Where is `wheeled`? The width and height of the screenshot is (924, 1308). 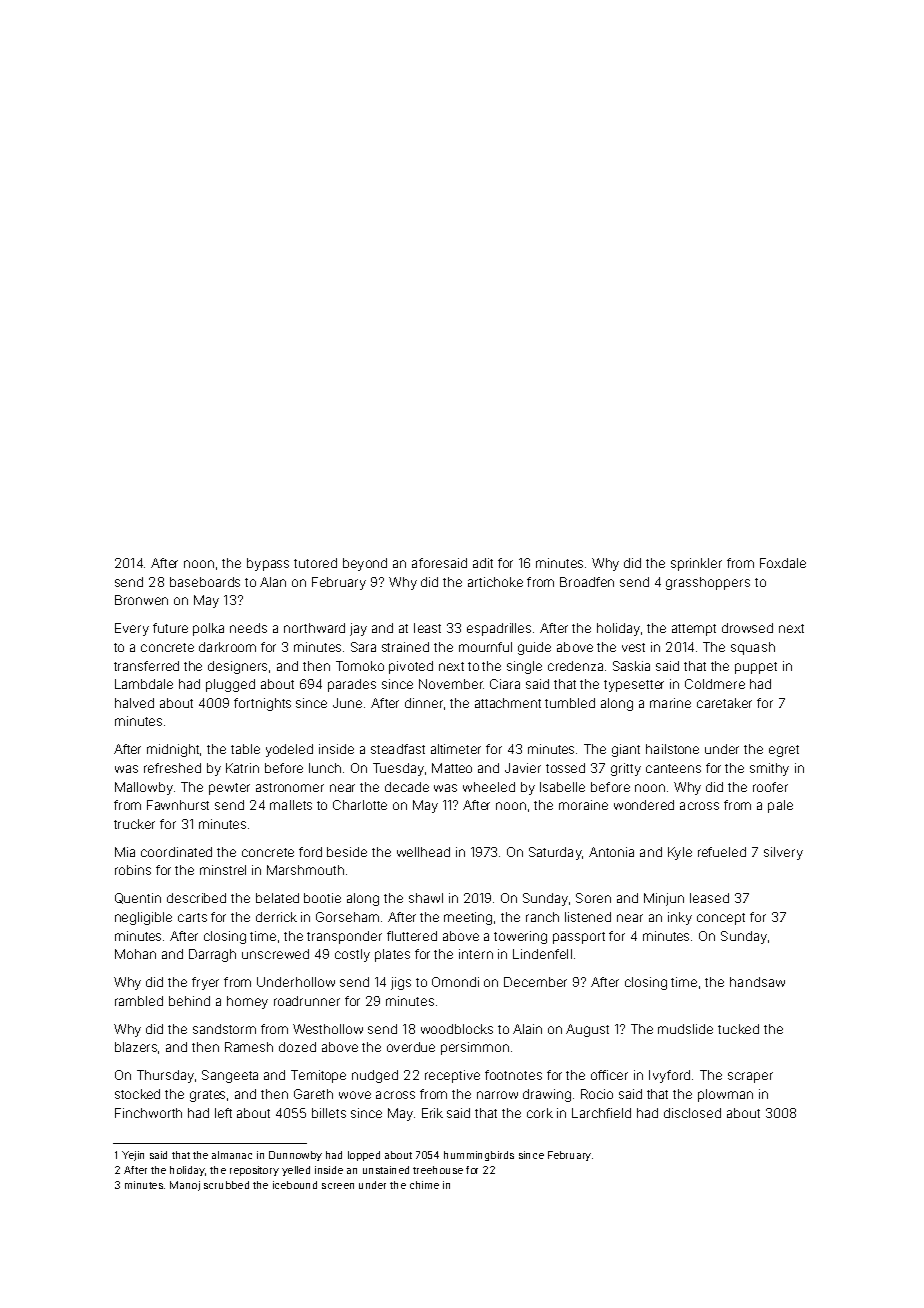
wheeled is located at coordinates (489, 787).
